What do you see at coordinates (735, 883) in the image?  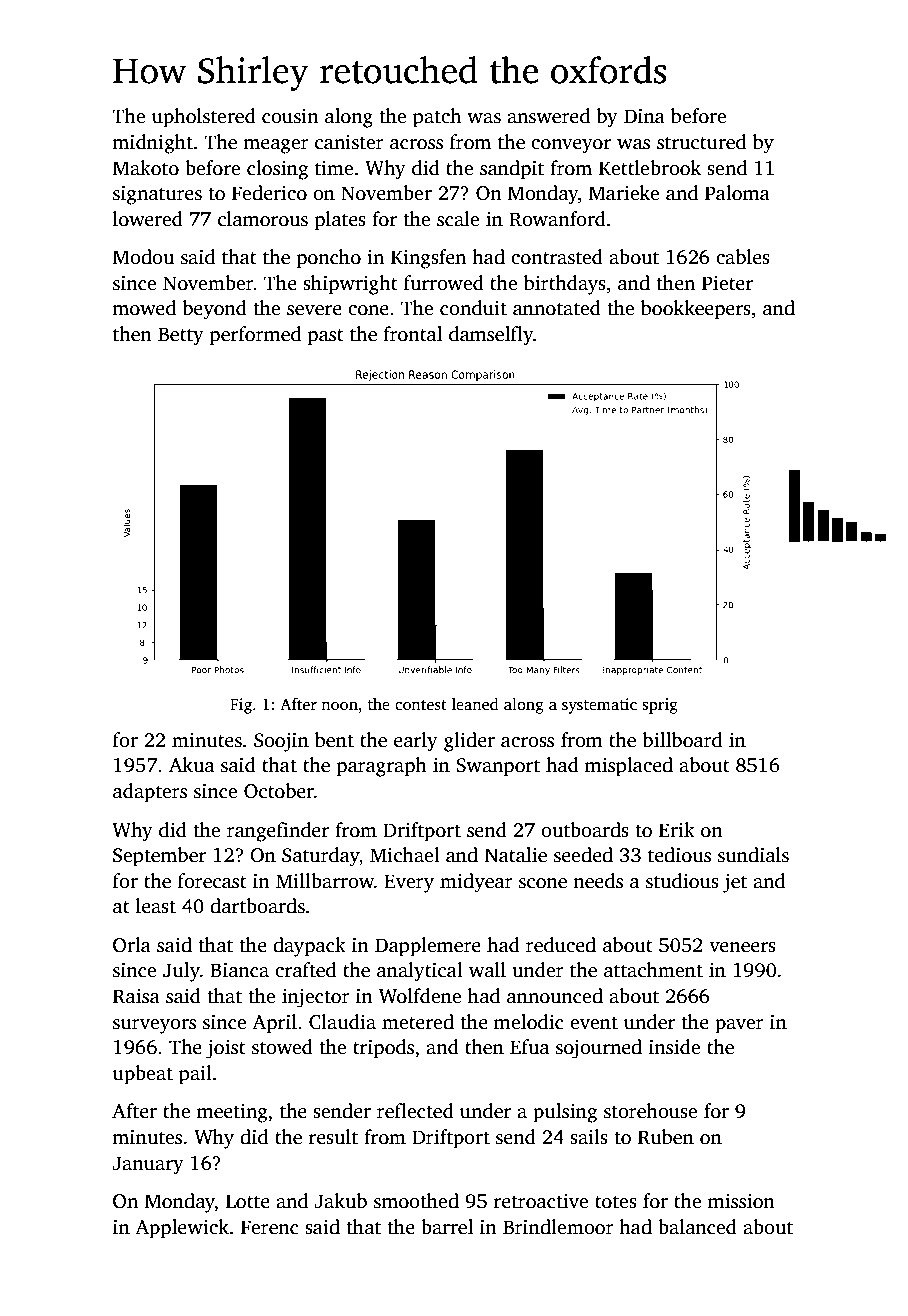 I see `jet` at bounding box center [735, 883].
